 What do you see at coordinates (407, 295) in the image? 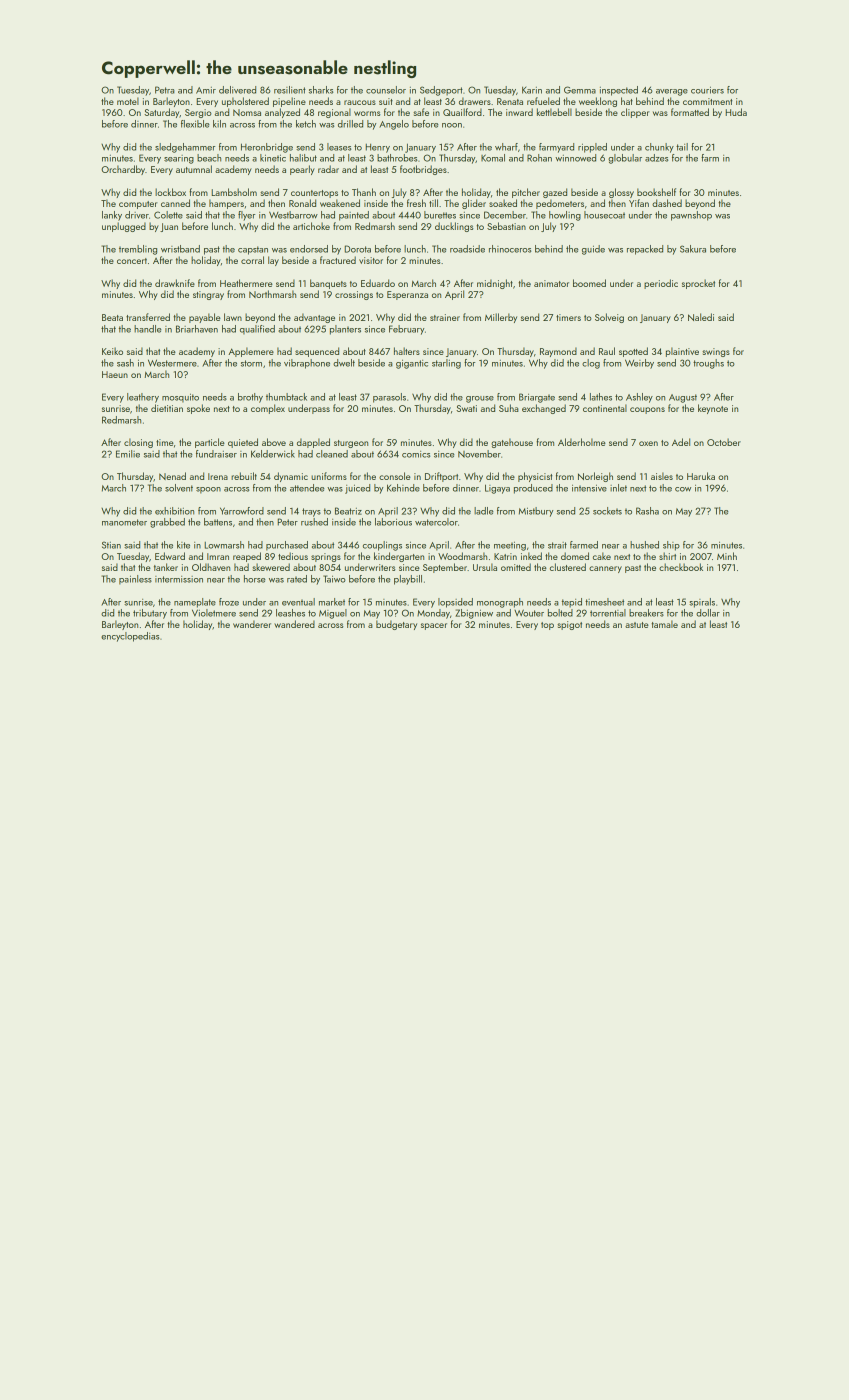
I see `Esperanza` at bounding box center [407, 295].
